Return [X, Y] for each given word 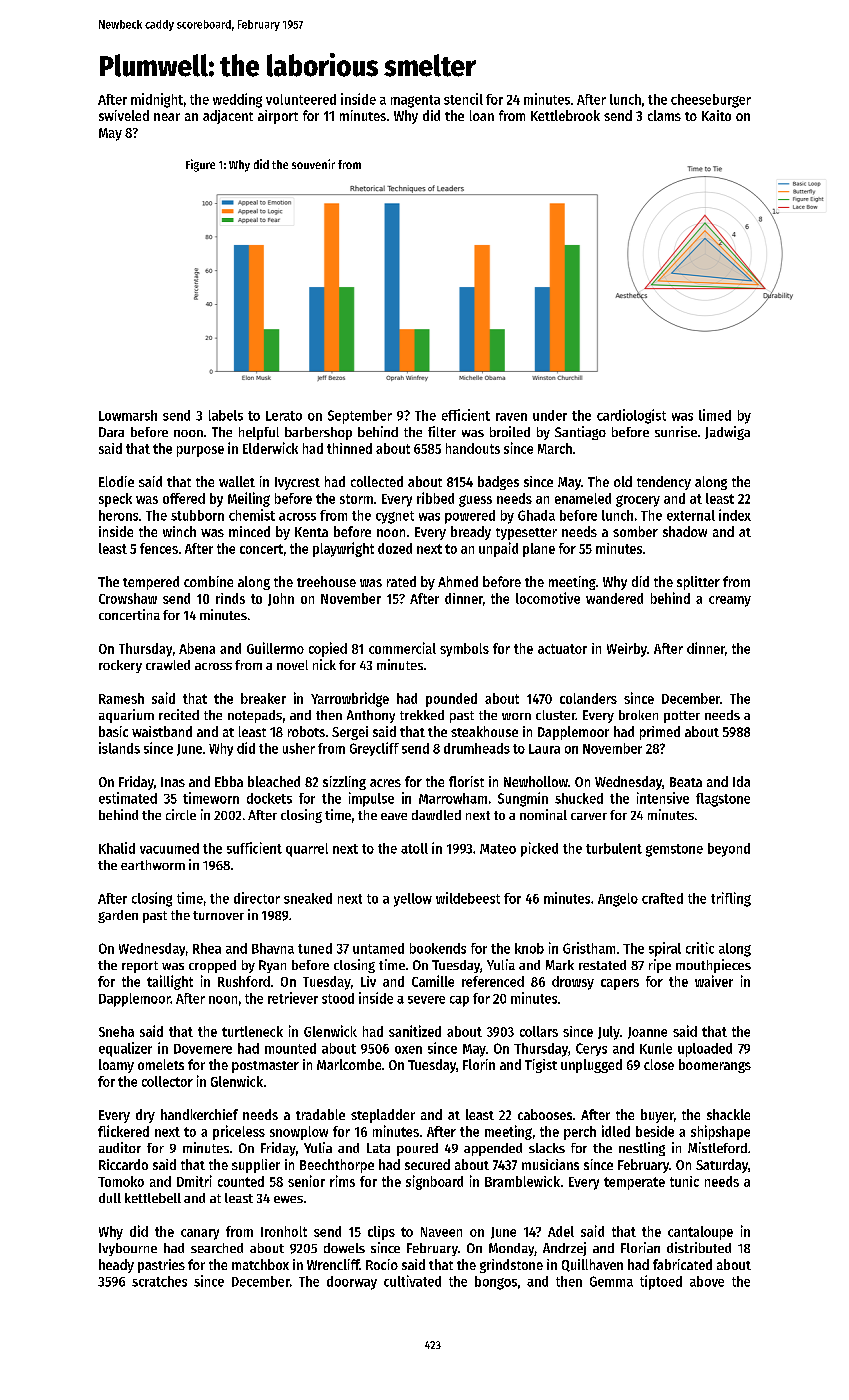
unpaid [498, 549]
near [167, 117]
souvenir [313, 164]
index [735, 515]
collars [539, 1031]
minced [249, 531]
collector [167, 1081]
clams [664, 115]
